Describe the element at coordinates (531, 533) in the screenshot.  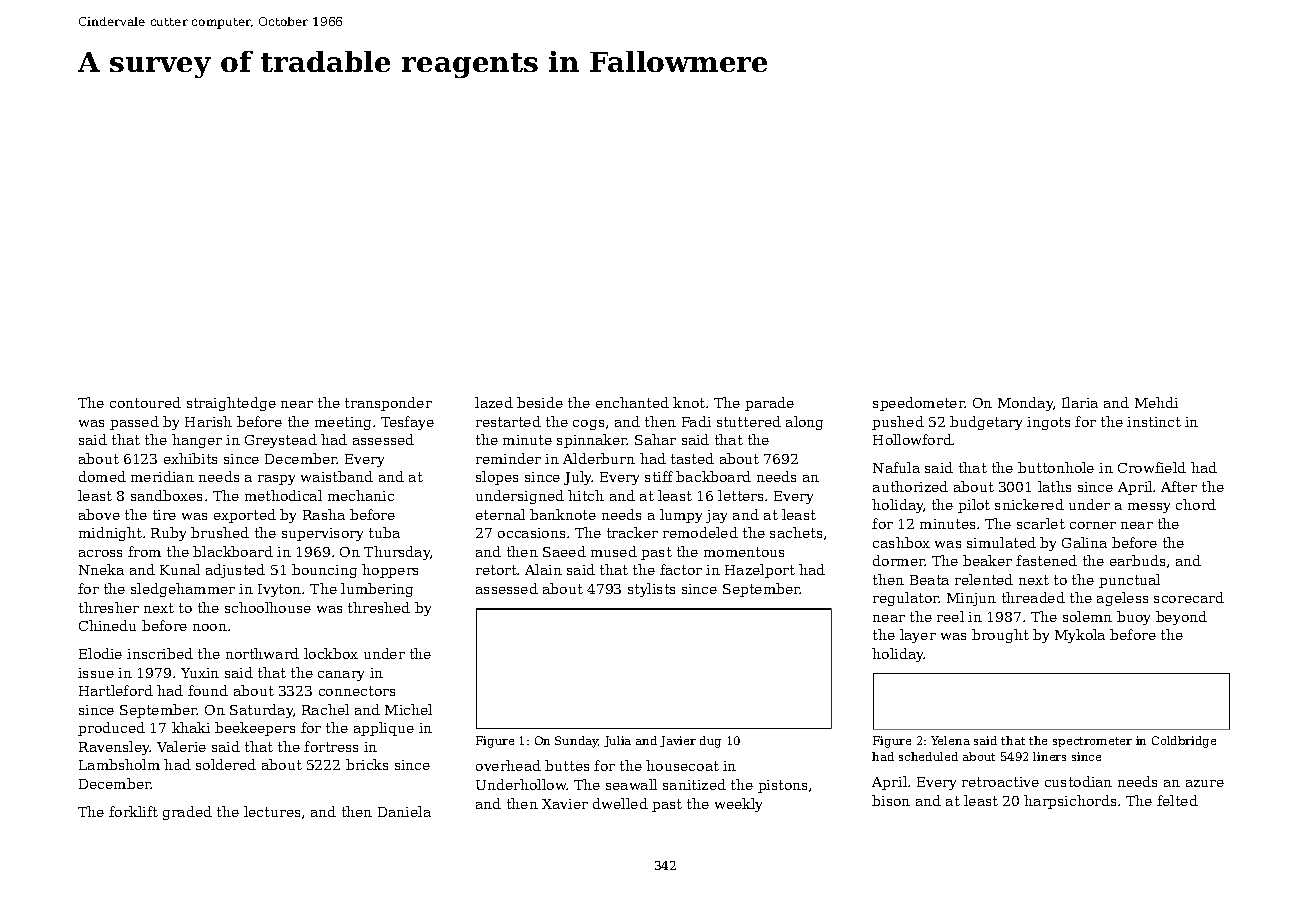
I see `occasions` at that location.
